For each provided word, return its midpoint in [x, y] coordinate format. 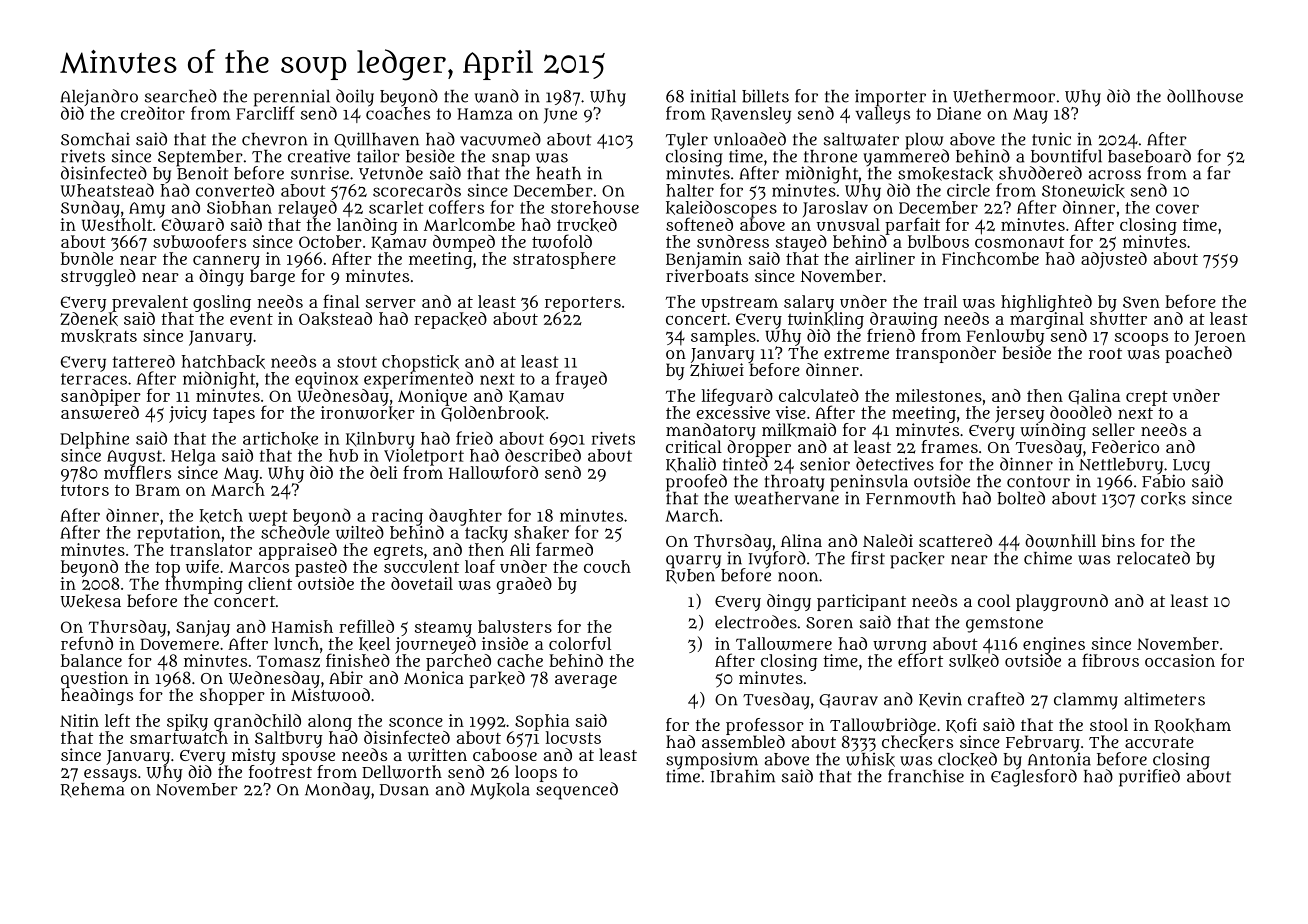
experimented [418, 380]
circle [968, 190]
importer [890, 98]
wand [497, 96]
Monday [337, 790]
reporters [583, 304]
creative [319, 156]
